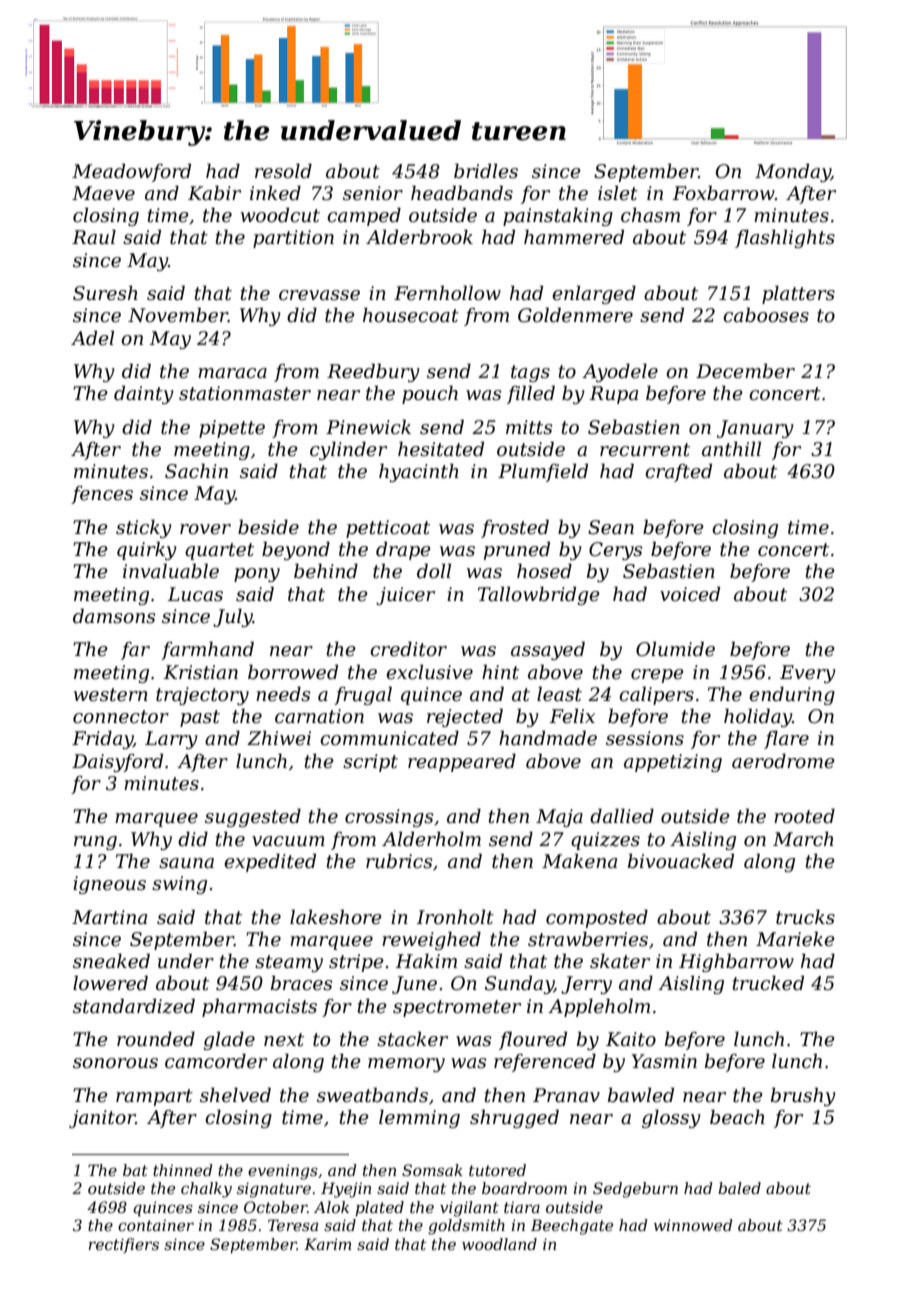  I want to click on Martina, so click(109, 917).
